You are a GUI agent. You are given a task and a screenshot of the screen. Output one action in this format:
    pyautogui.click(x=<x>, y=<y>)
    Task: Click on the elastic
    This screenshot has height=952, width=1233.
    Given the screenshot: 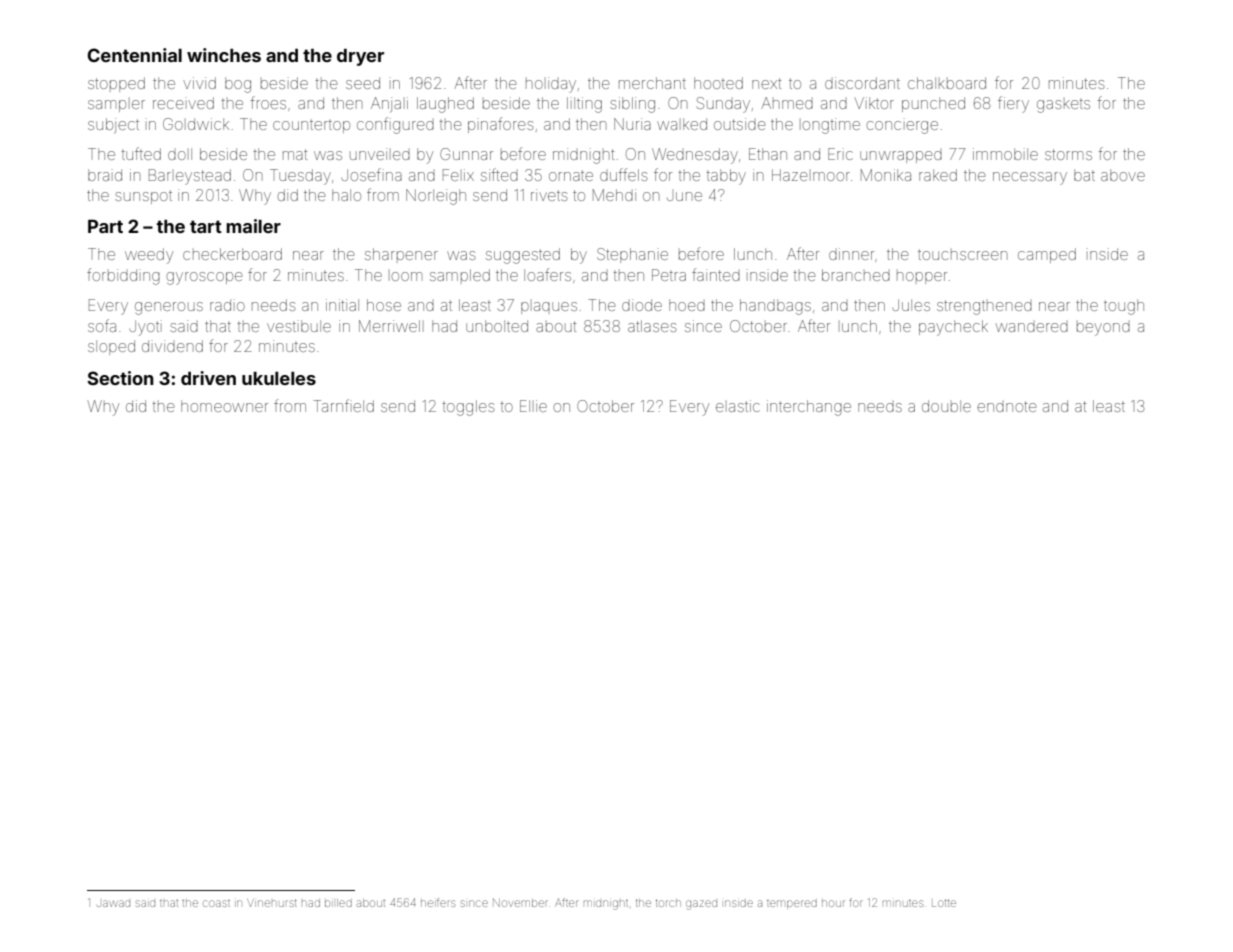 What is the action you would take?
    pyautogui.click(x=738, y=406)
